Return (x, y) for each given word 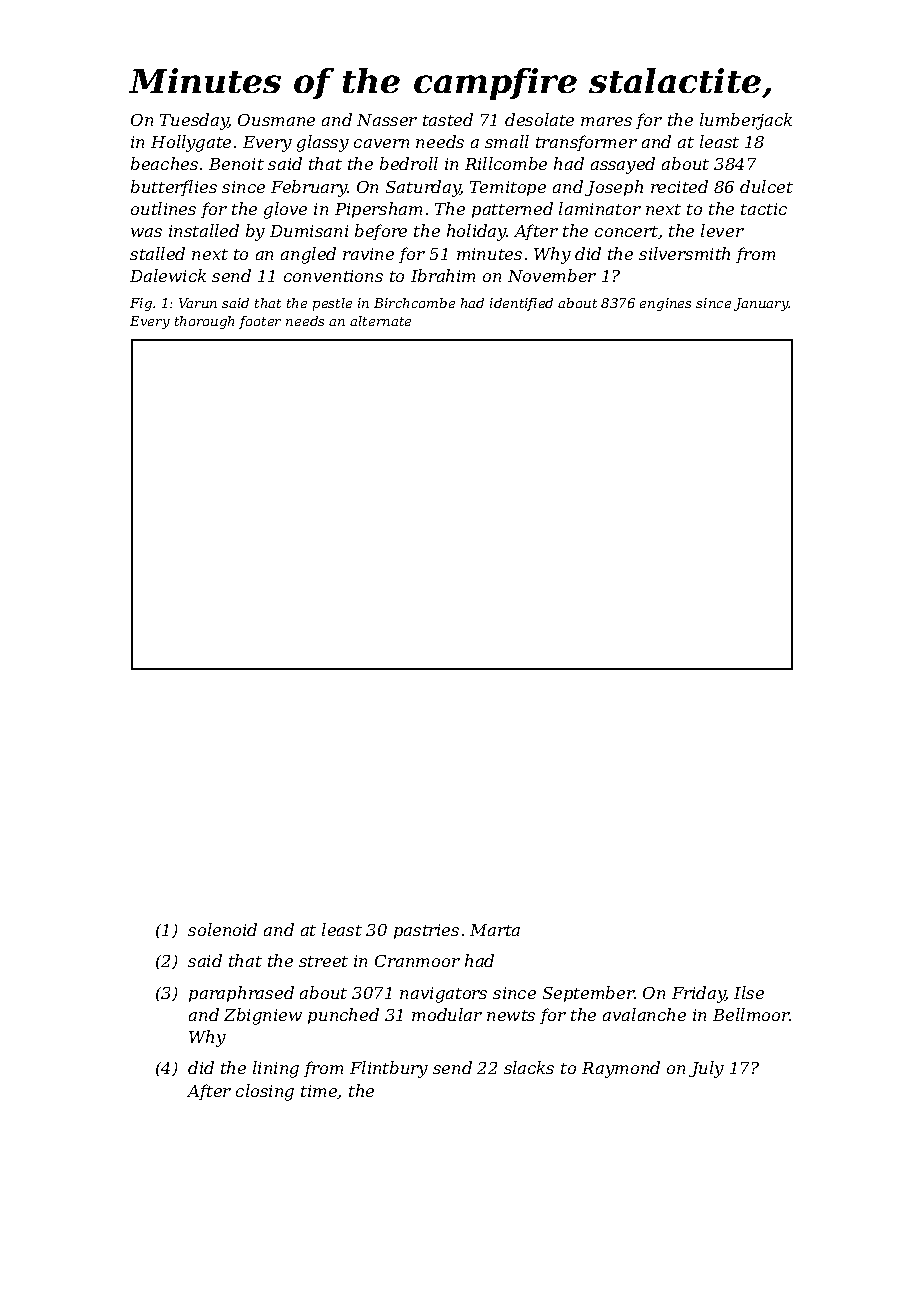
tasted (448, 119)
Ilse (749, 992)
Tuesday (194, 121)
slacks (529, 1067)
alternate (380, 321)
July (706, 1069)
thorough (204, 322)
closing (265, 1092)
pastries (426, 931)
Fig (141, 304)
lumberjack (746, 121)
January (761, 304)
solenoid (222, 929)
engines (665, 304)
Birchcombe (414, 303)
